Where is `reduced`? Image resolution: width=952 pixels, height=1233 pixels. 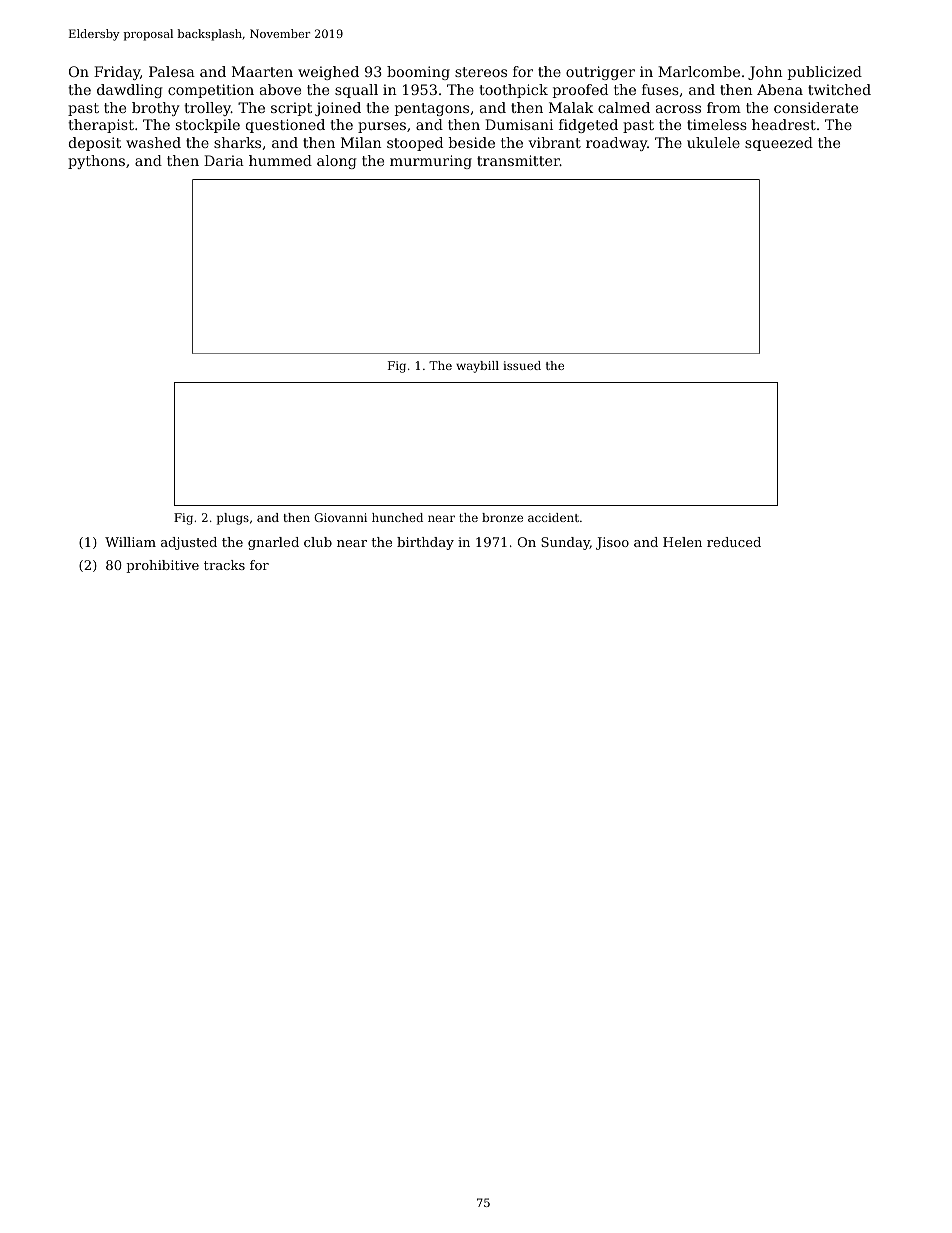 reduced is located at coordinates (734, 542).
